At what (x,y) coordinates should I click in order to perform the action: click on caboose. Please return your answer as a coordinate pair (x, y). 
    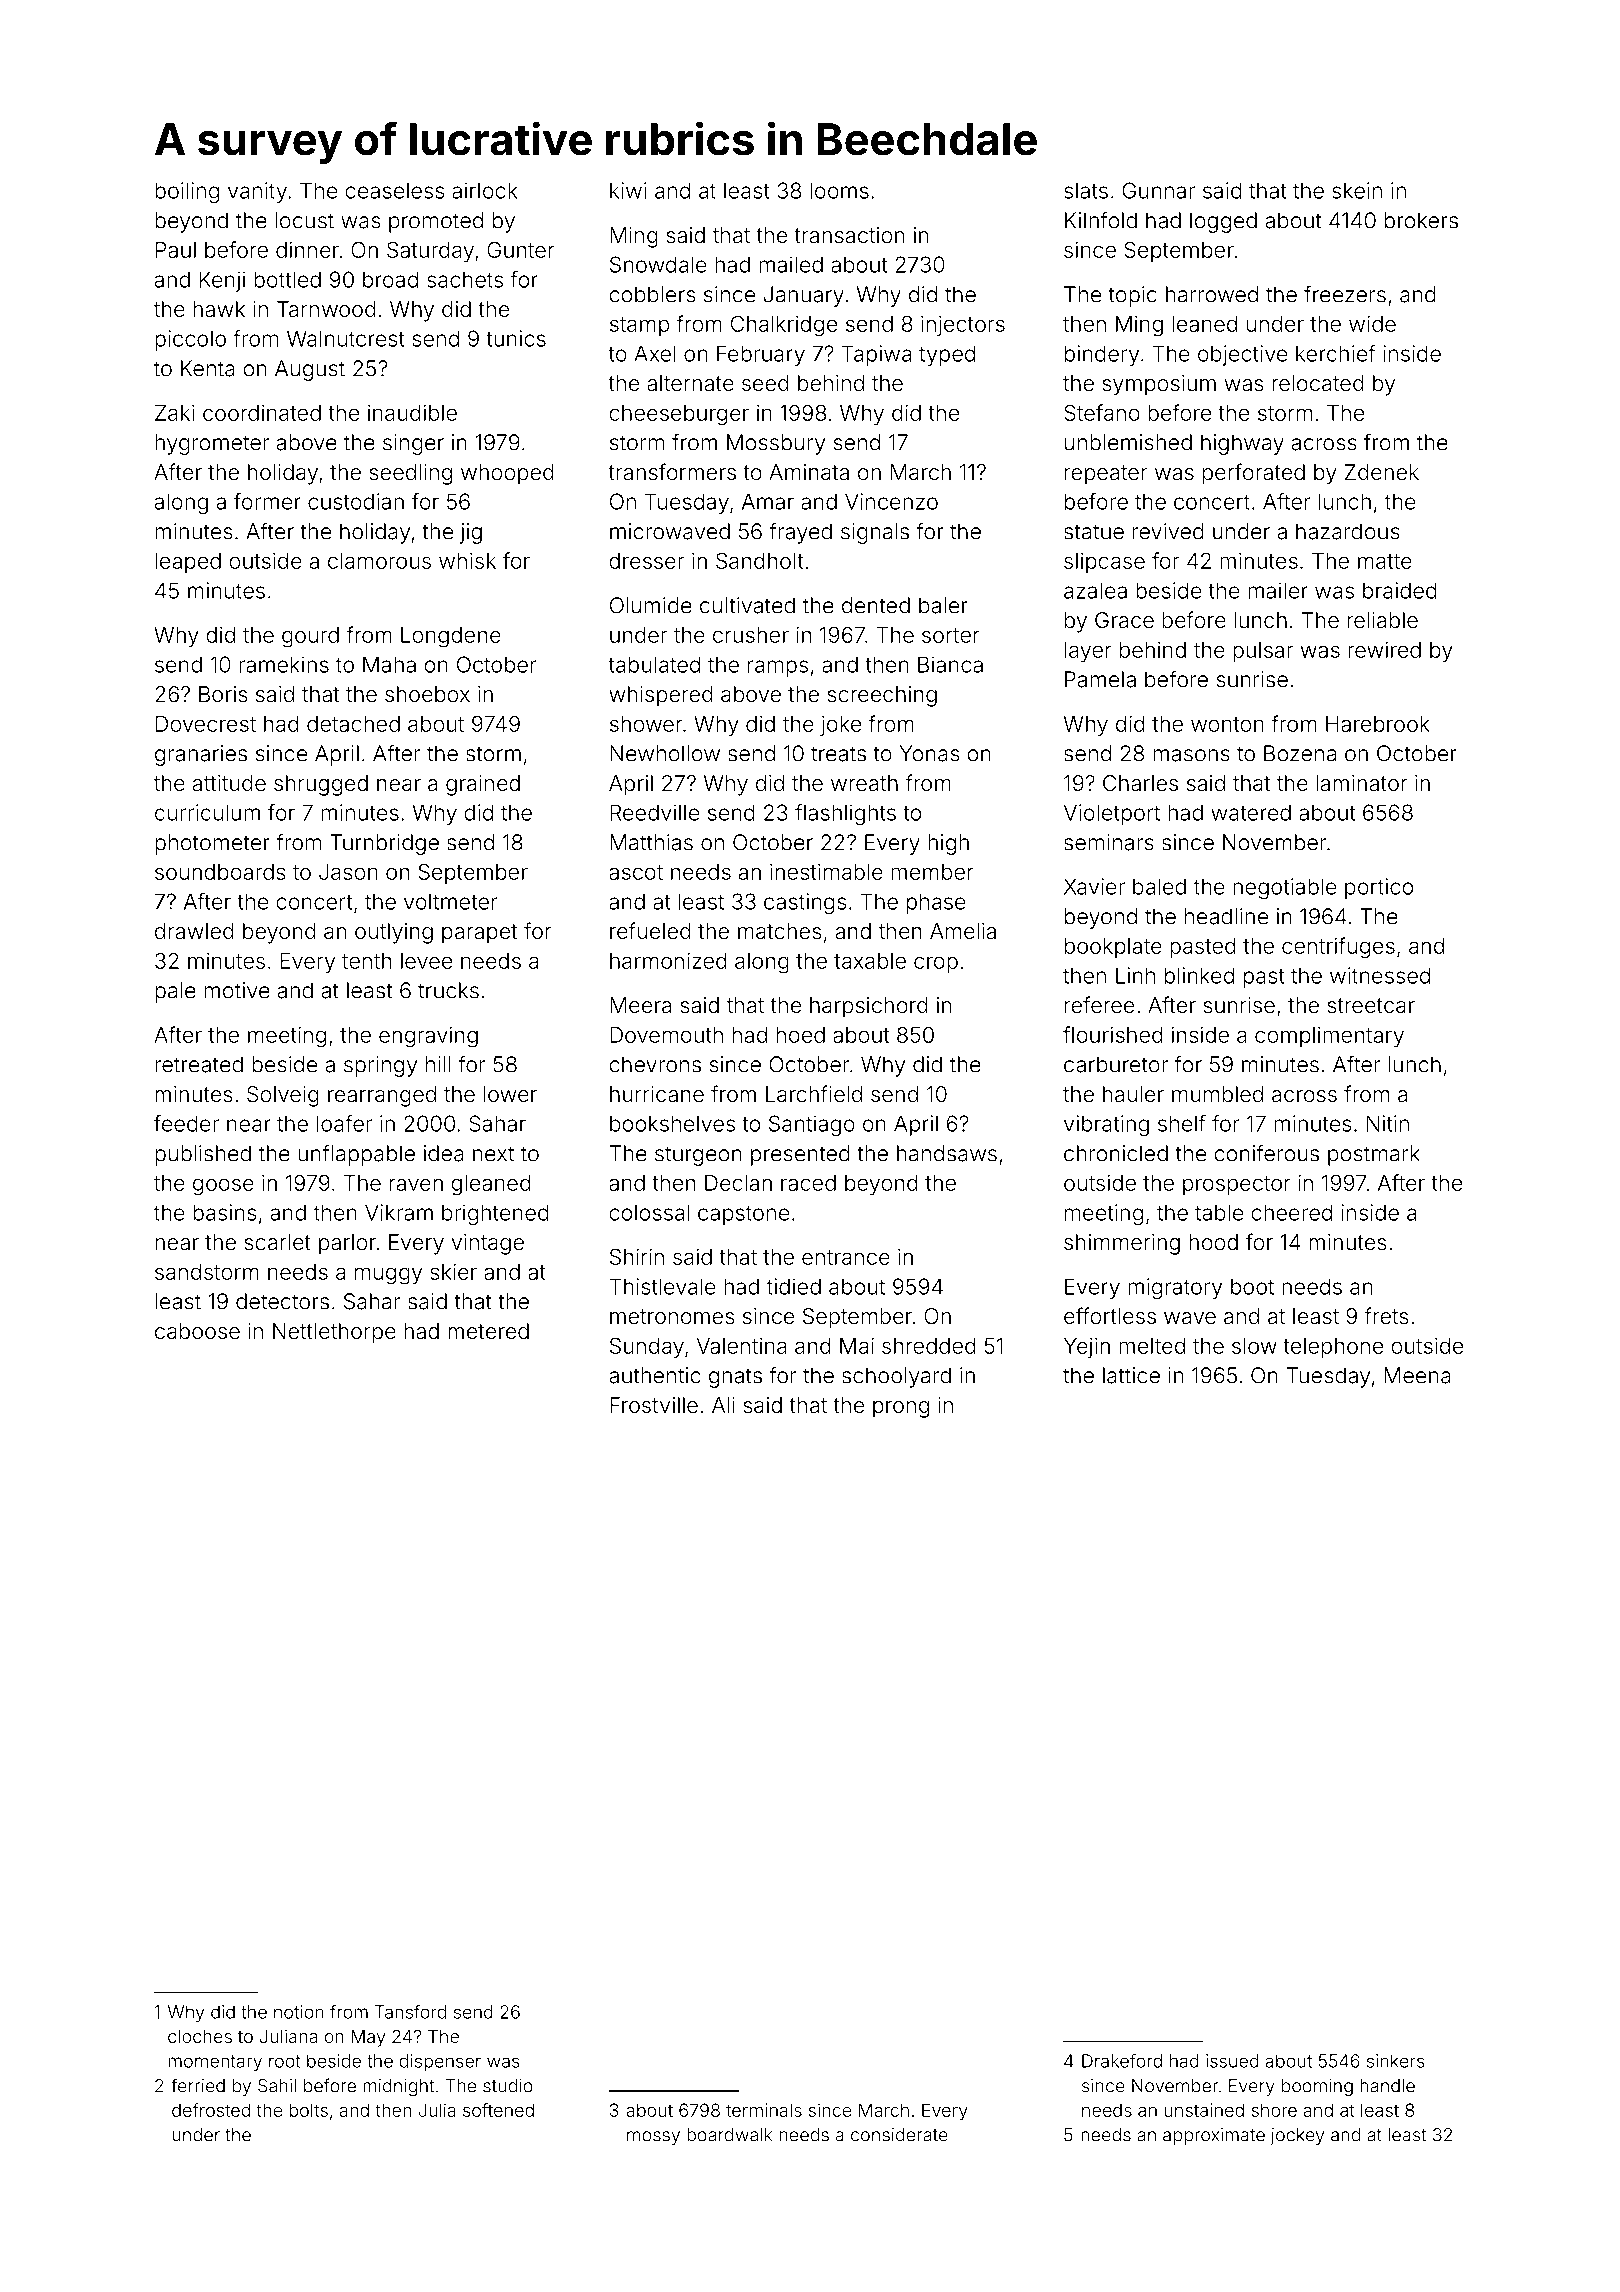
    Looking at the image, I should click on (197, 1331).
